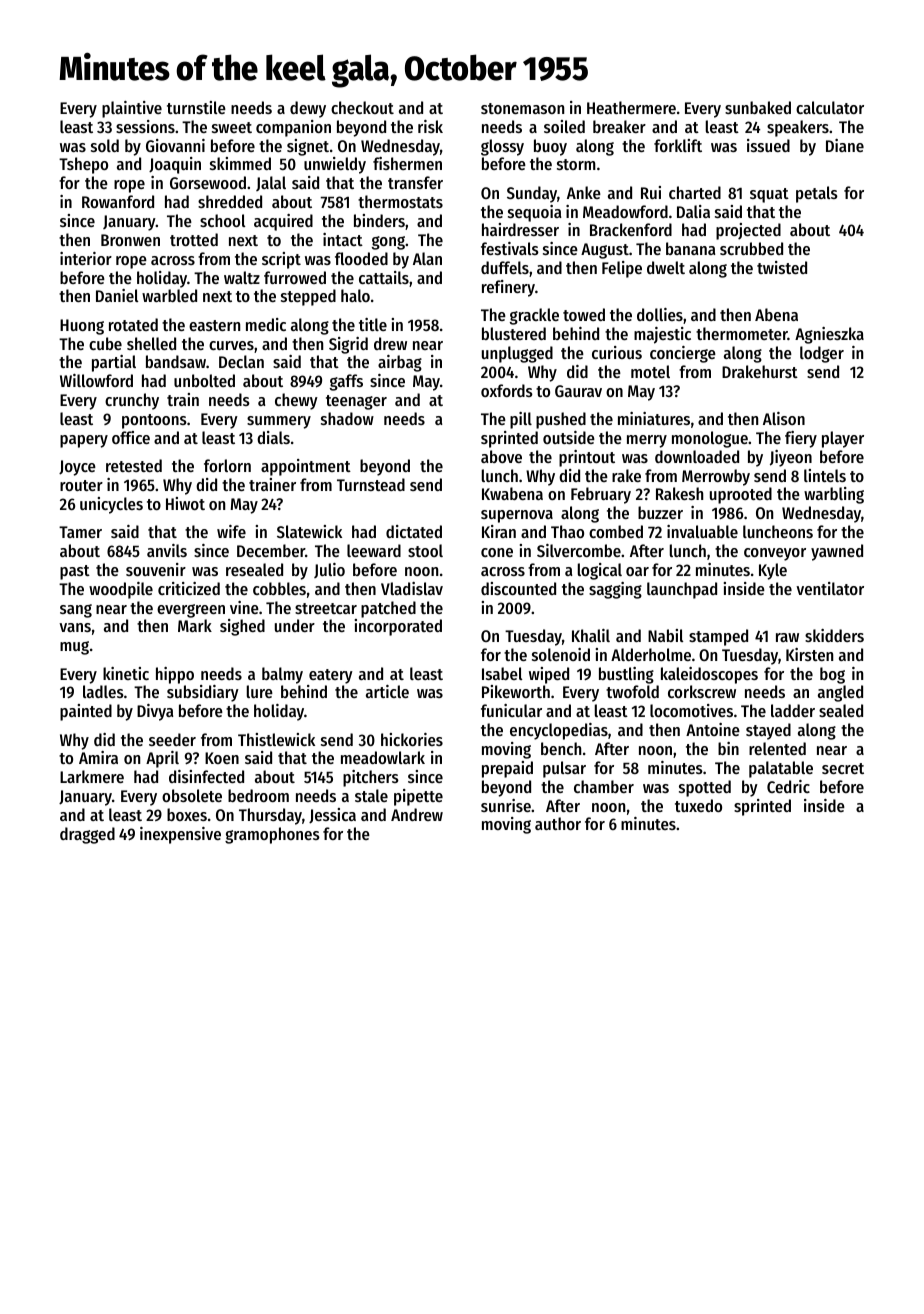  What do you see at coordinates (92, 776) in the image?
I see `Larkmere` at bounding box center [92, 776].
